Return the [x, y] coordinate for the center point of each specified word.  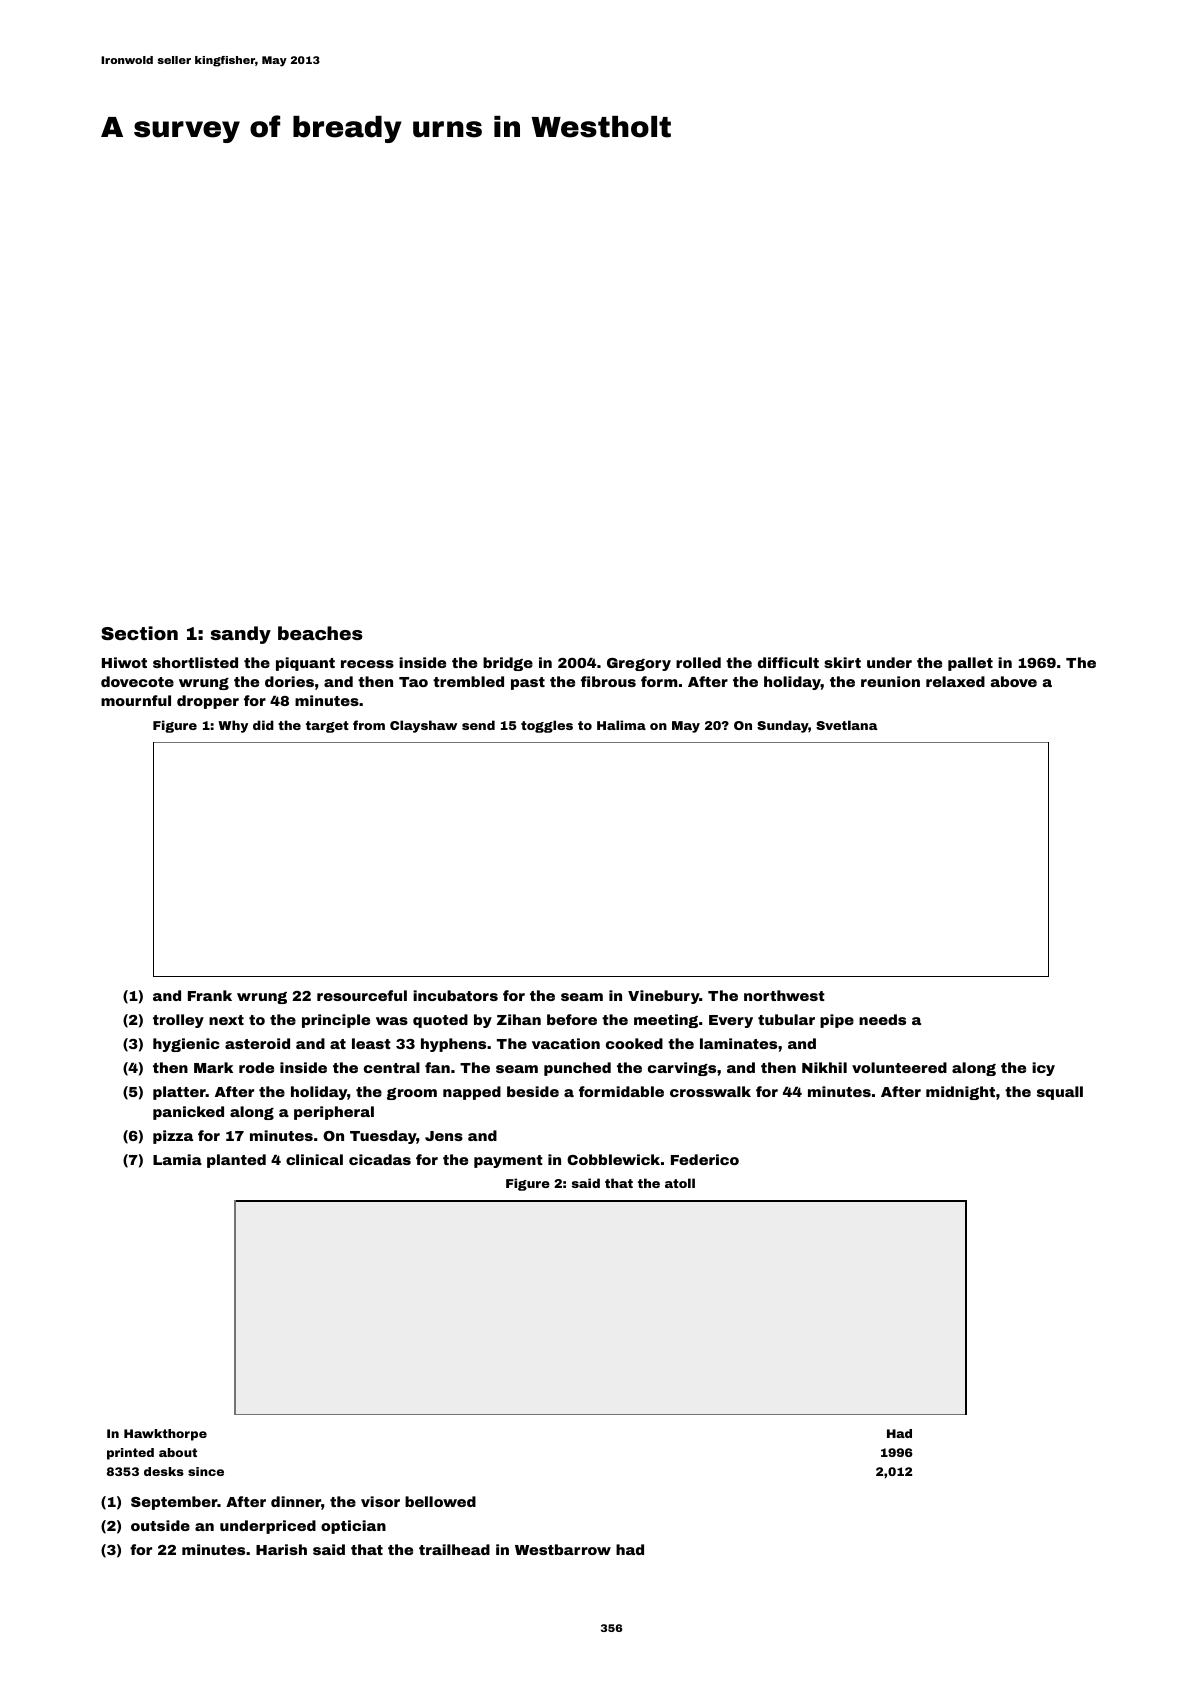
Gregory [639, 664]
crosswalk [710, 1091]
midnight [960, 1093]
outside [160, 1525]
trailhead [454, 1549]
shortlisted [195, 662]
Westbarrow [563, 1549]
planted [236, 1161]
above [1014, 681]
